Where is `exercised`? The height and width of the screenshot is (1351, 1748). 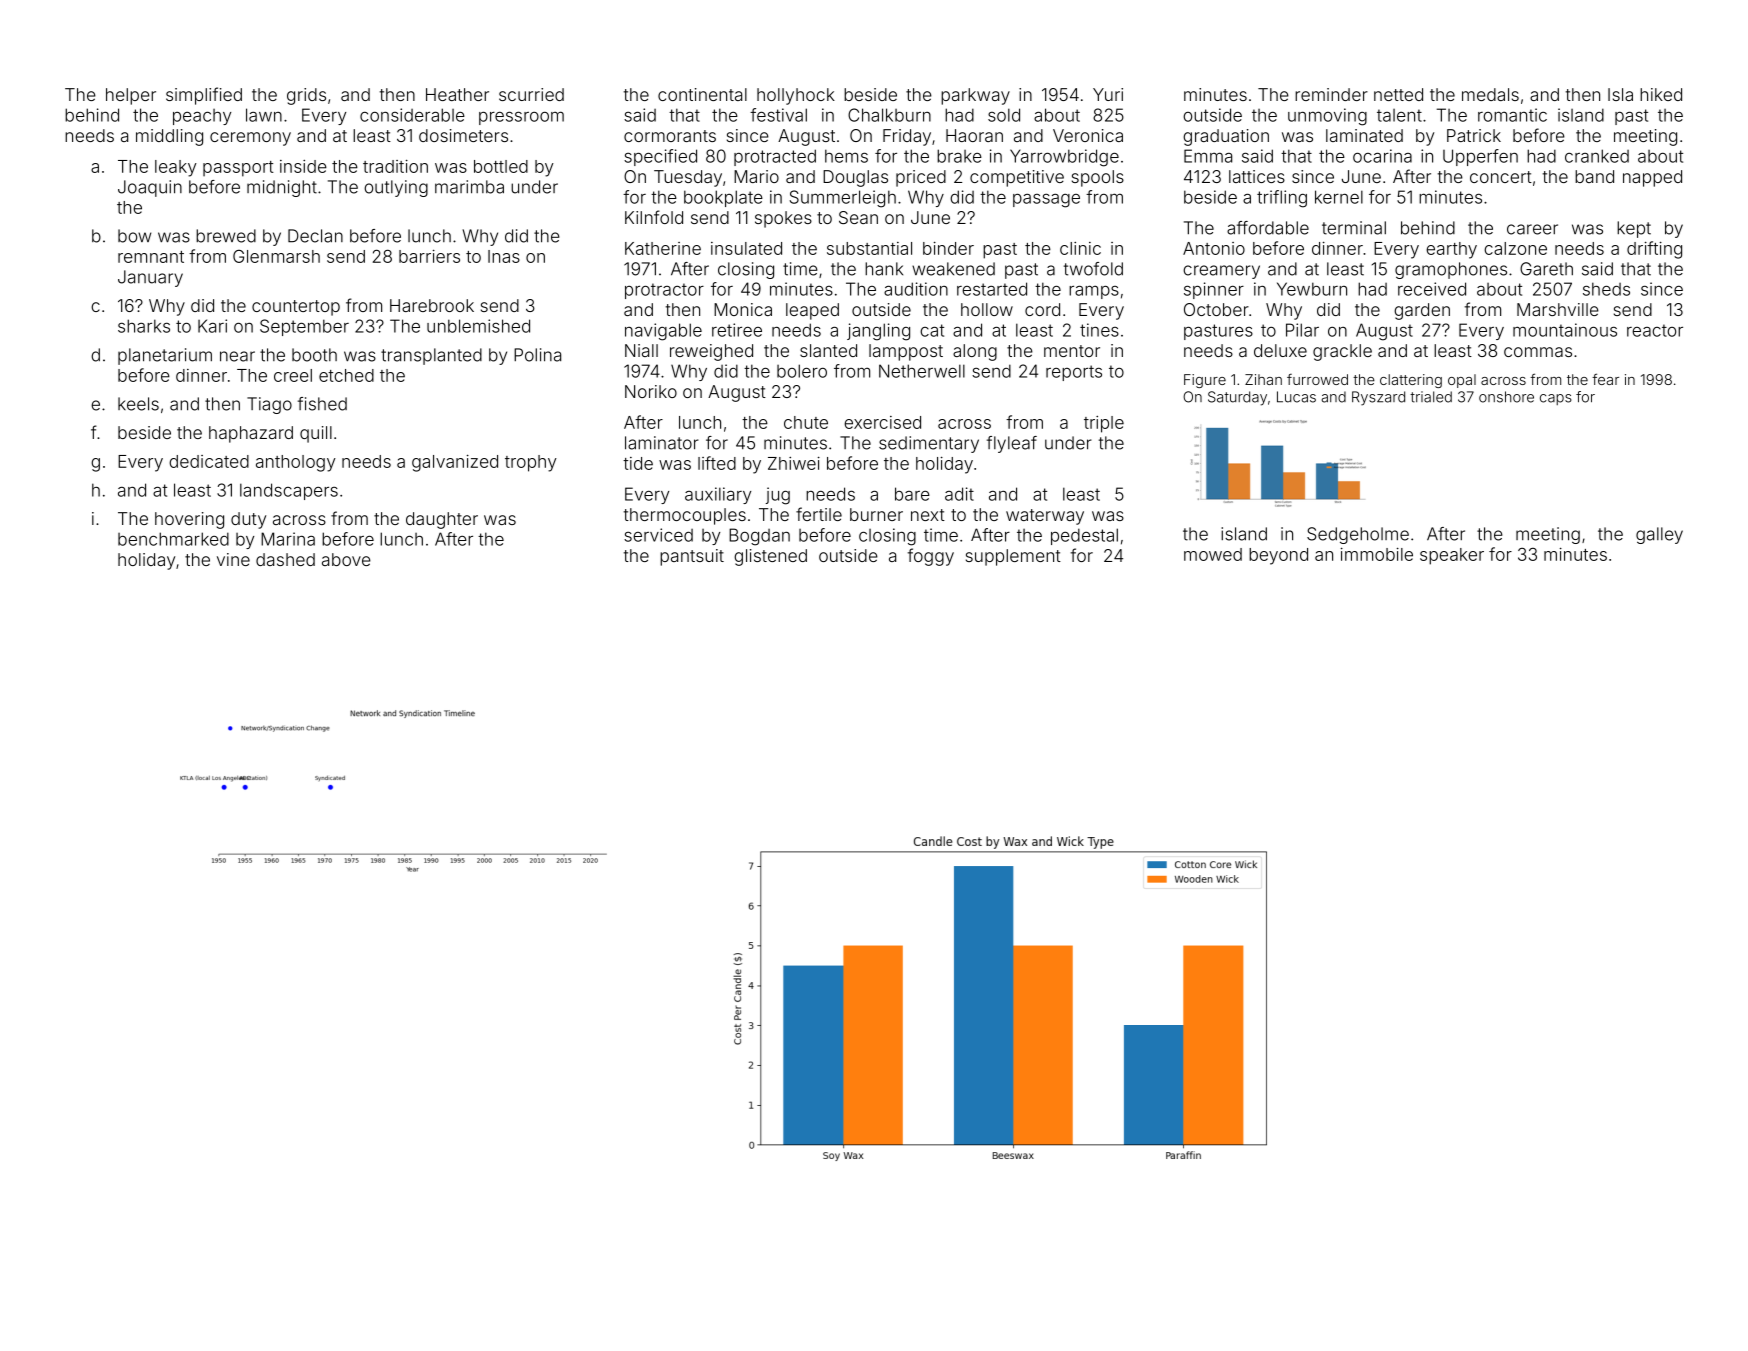
exercised is located at coordinates (882, 422).
